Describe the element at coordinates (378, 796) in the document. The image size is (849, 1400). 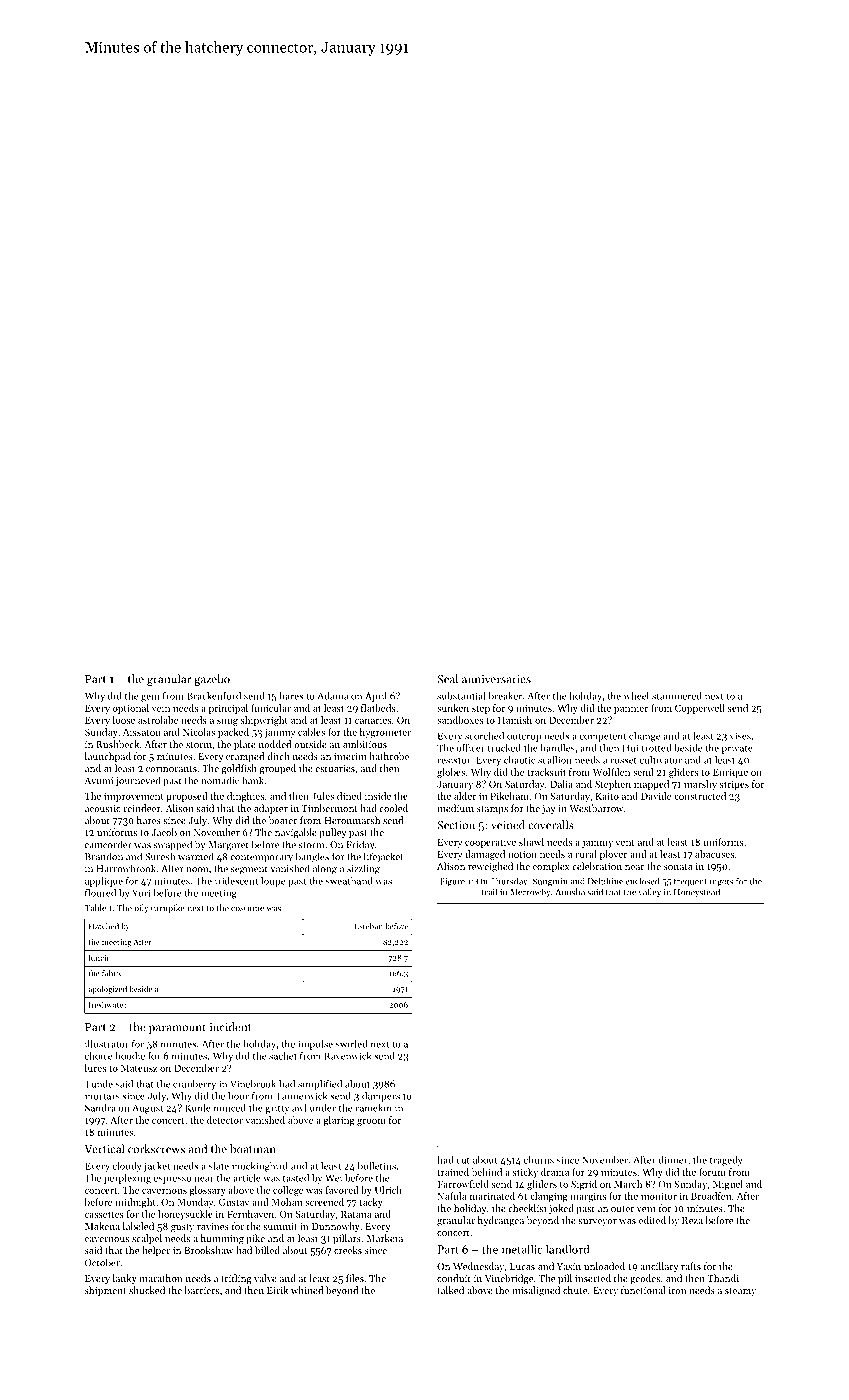
I see `inside` at that location.
